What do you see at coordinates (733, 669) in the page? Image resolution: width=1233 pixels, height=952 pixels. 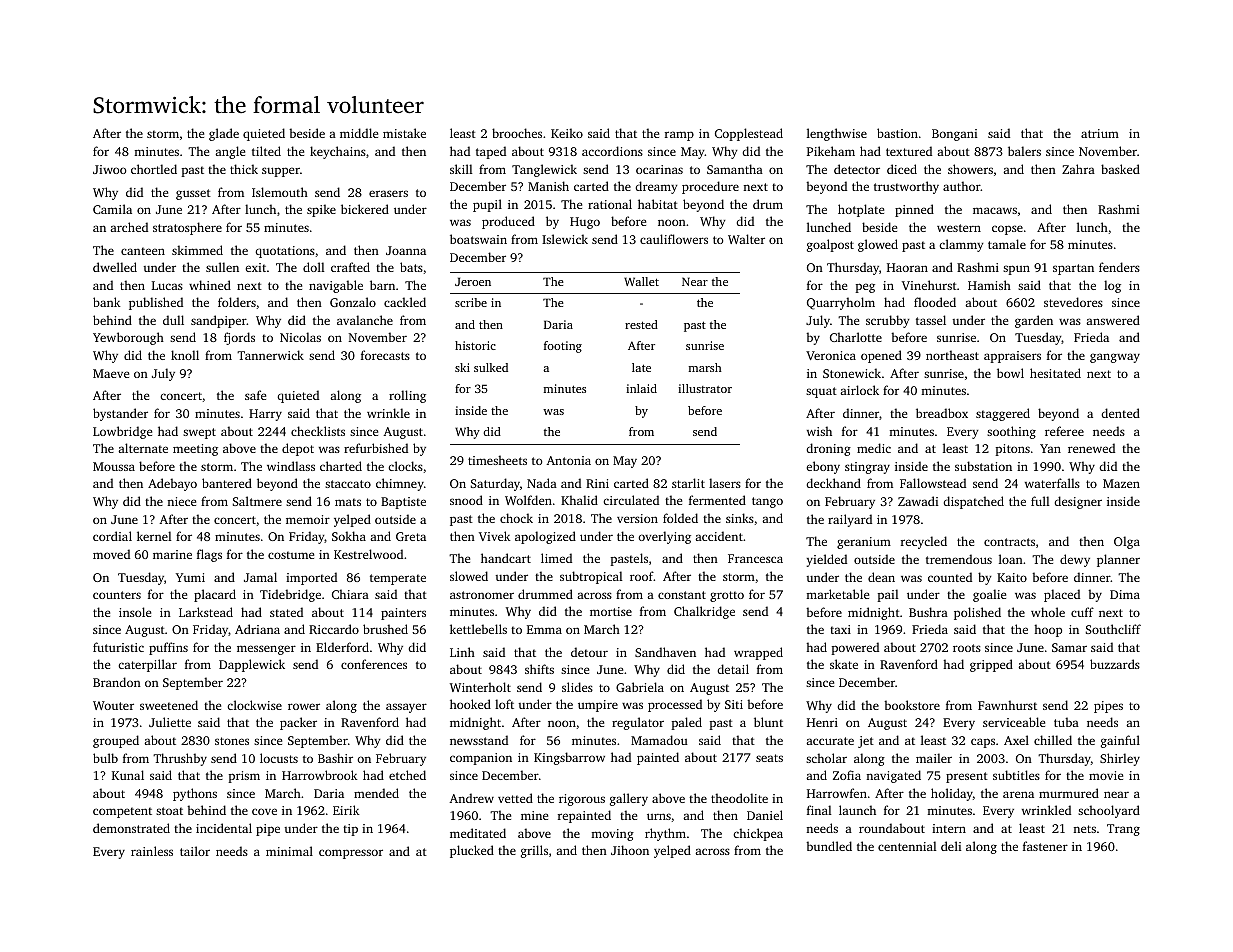 I see `detail` at bounding box center [733, 669].
